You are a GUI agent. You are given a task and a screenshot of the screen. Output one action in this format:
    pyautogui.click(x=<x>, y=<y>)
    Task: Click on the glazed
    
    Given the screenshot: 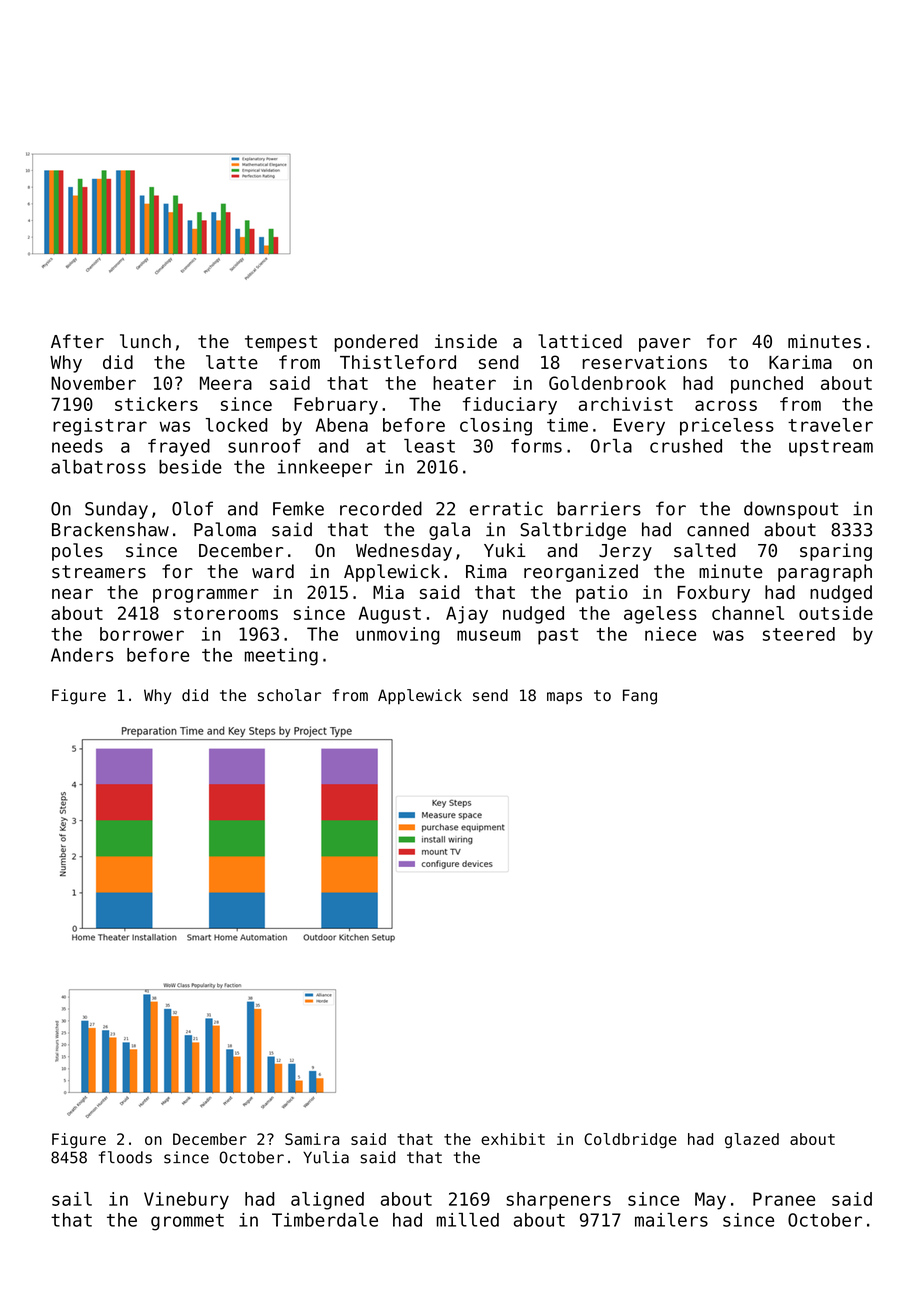 What is the action you would take?
    pyautogui.click(x=752, y=1141)
